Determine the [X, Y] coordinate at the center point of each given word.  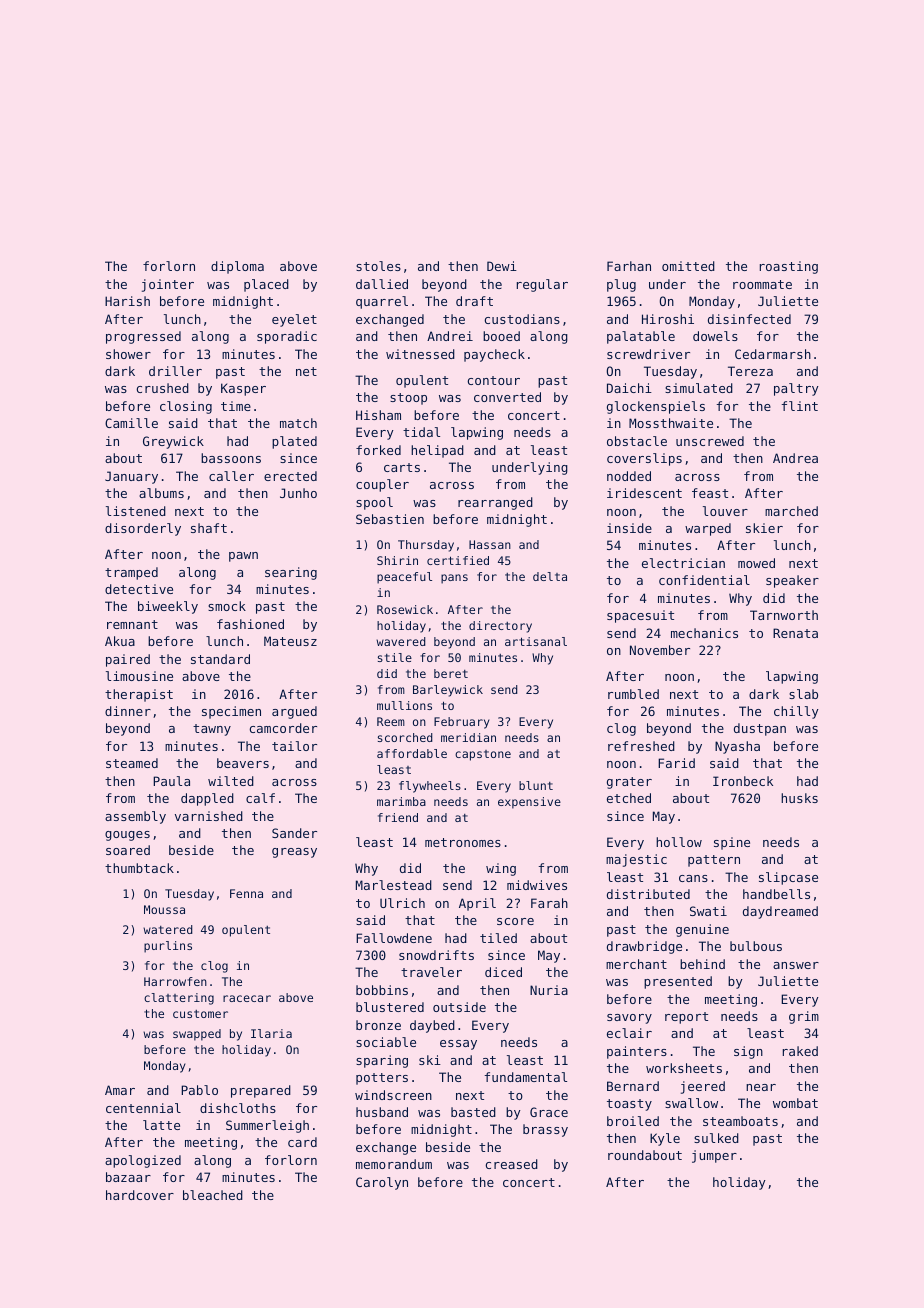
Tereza [750, 371]
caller [231, 476]
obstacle [637, 441]
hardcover [140, 1195]
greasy [294, 853]
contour [493, 380]
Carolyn [382, 1183]
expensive [529, 803]
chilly [796, 712]
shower [128, 354]
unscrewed [710, 441]
